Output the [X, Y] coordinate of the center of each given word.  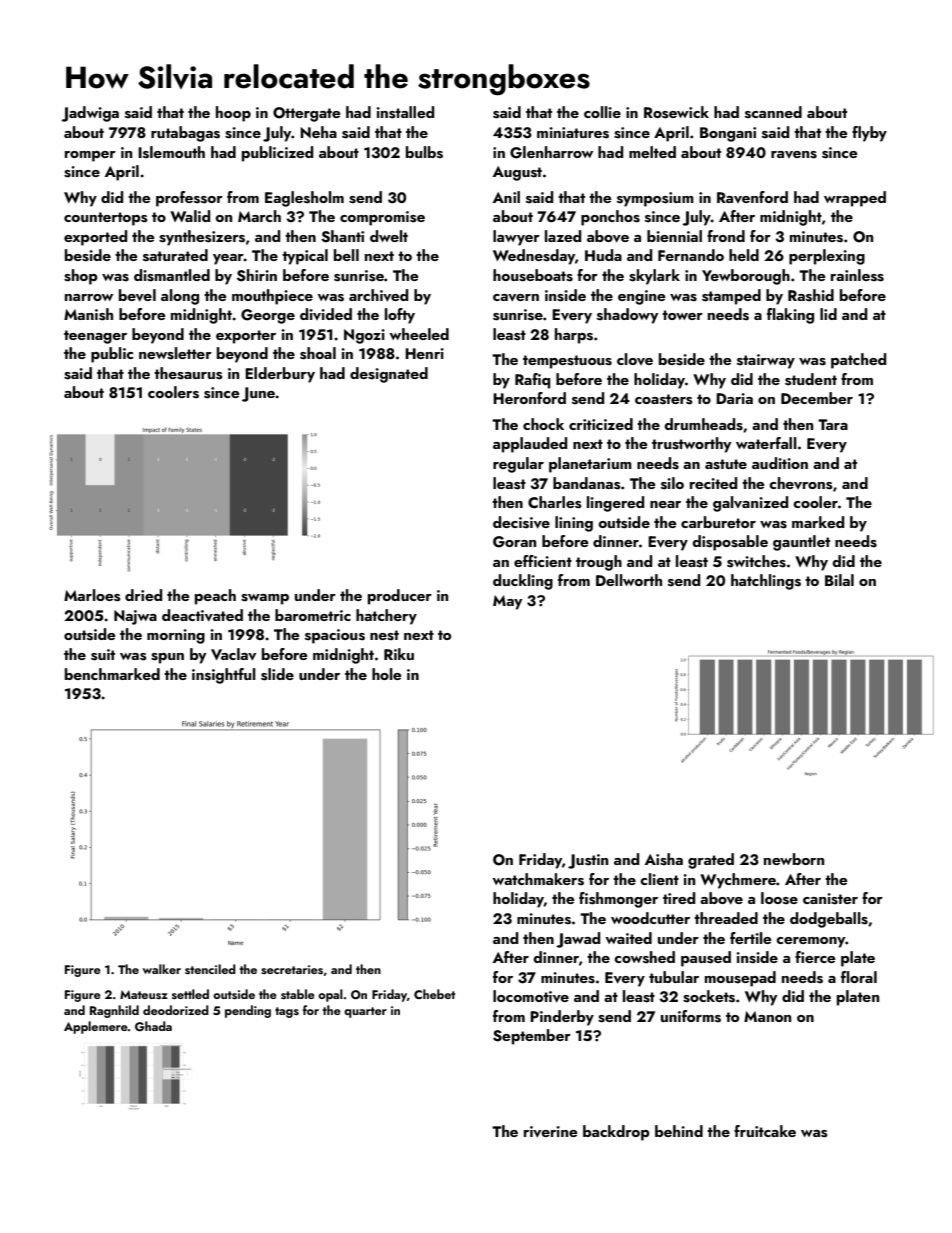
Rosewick [676, 112]
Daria [734, 398]
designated [389, 375]
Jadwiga [90, 114]
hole [387, 674]
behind [679, 1131]
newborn [794, 859]
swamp [265, 599]
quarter [365, 1012]
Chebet [434, 994]
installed [405, 112]
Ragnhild [114, 1011]
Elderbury [280, 375]
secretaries [292, 969]
